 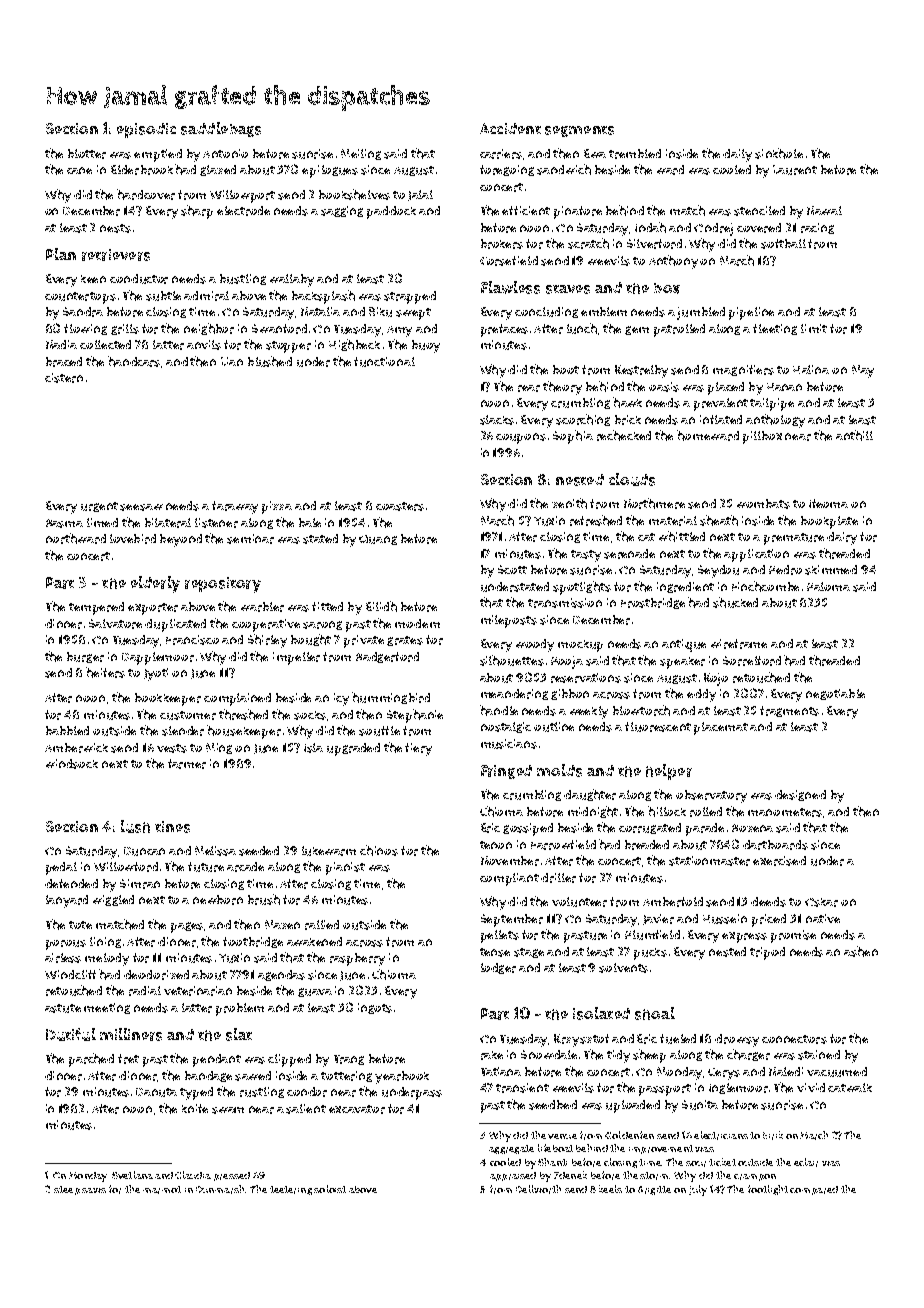 What do you see at coordinates (582, 328) in the screenshot?
I see `lunch` at bounding box center [582, 328].
